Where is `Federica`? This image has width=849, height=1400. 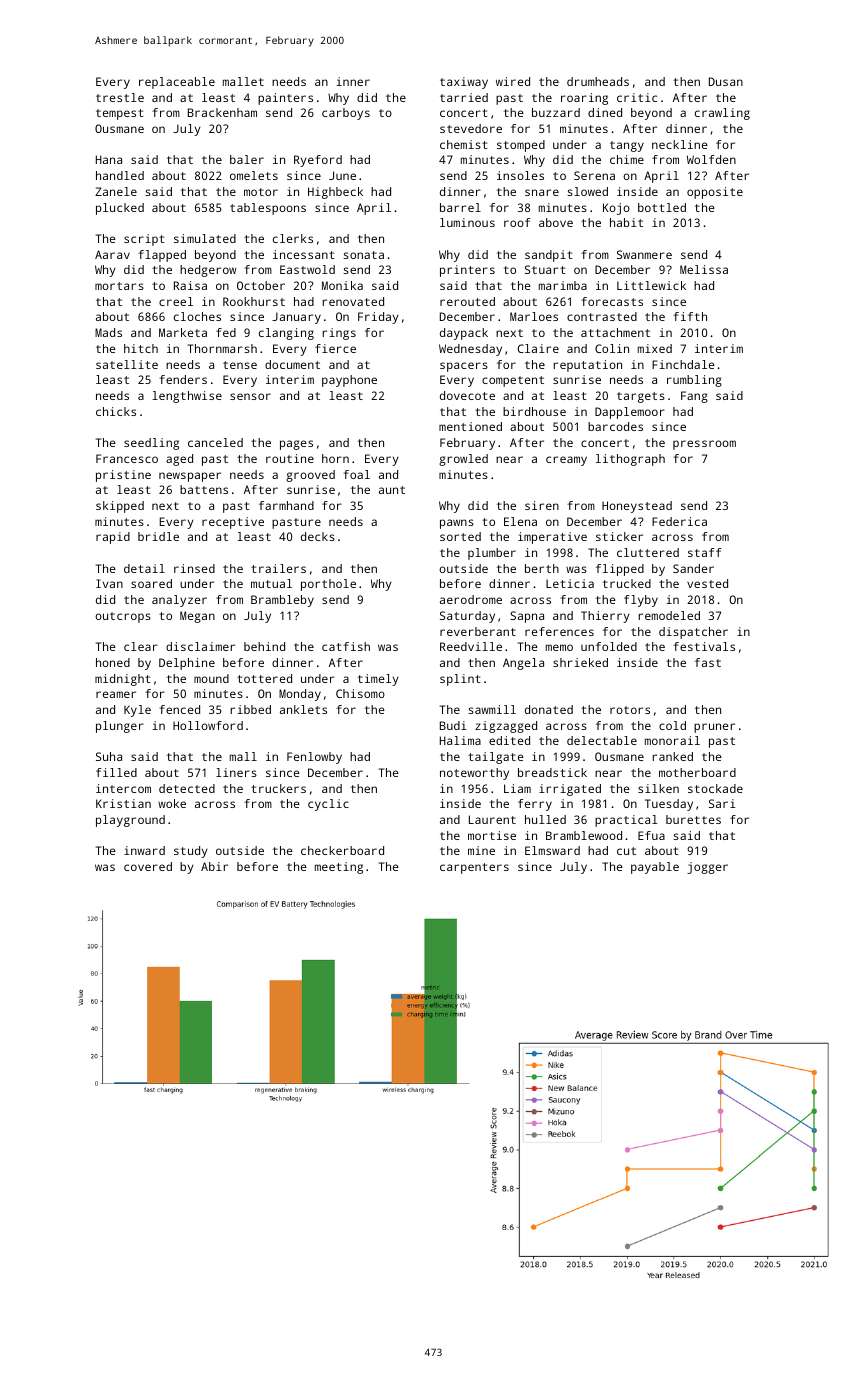
Federica is located at coordinates (679, 521).
